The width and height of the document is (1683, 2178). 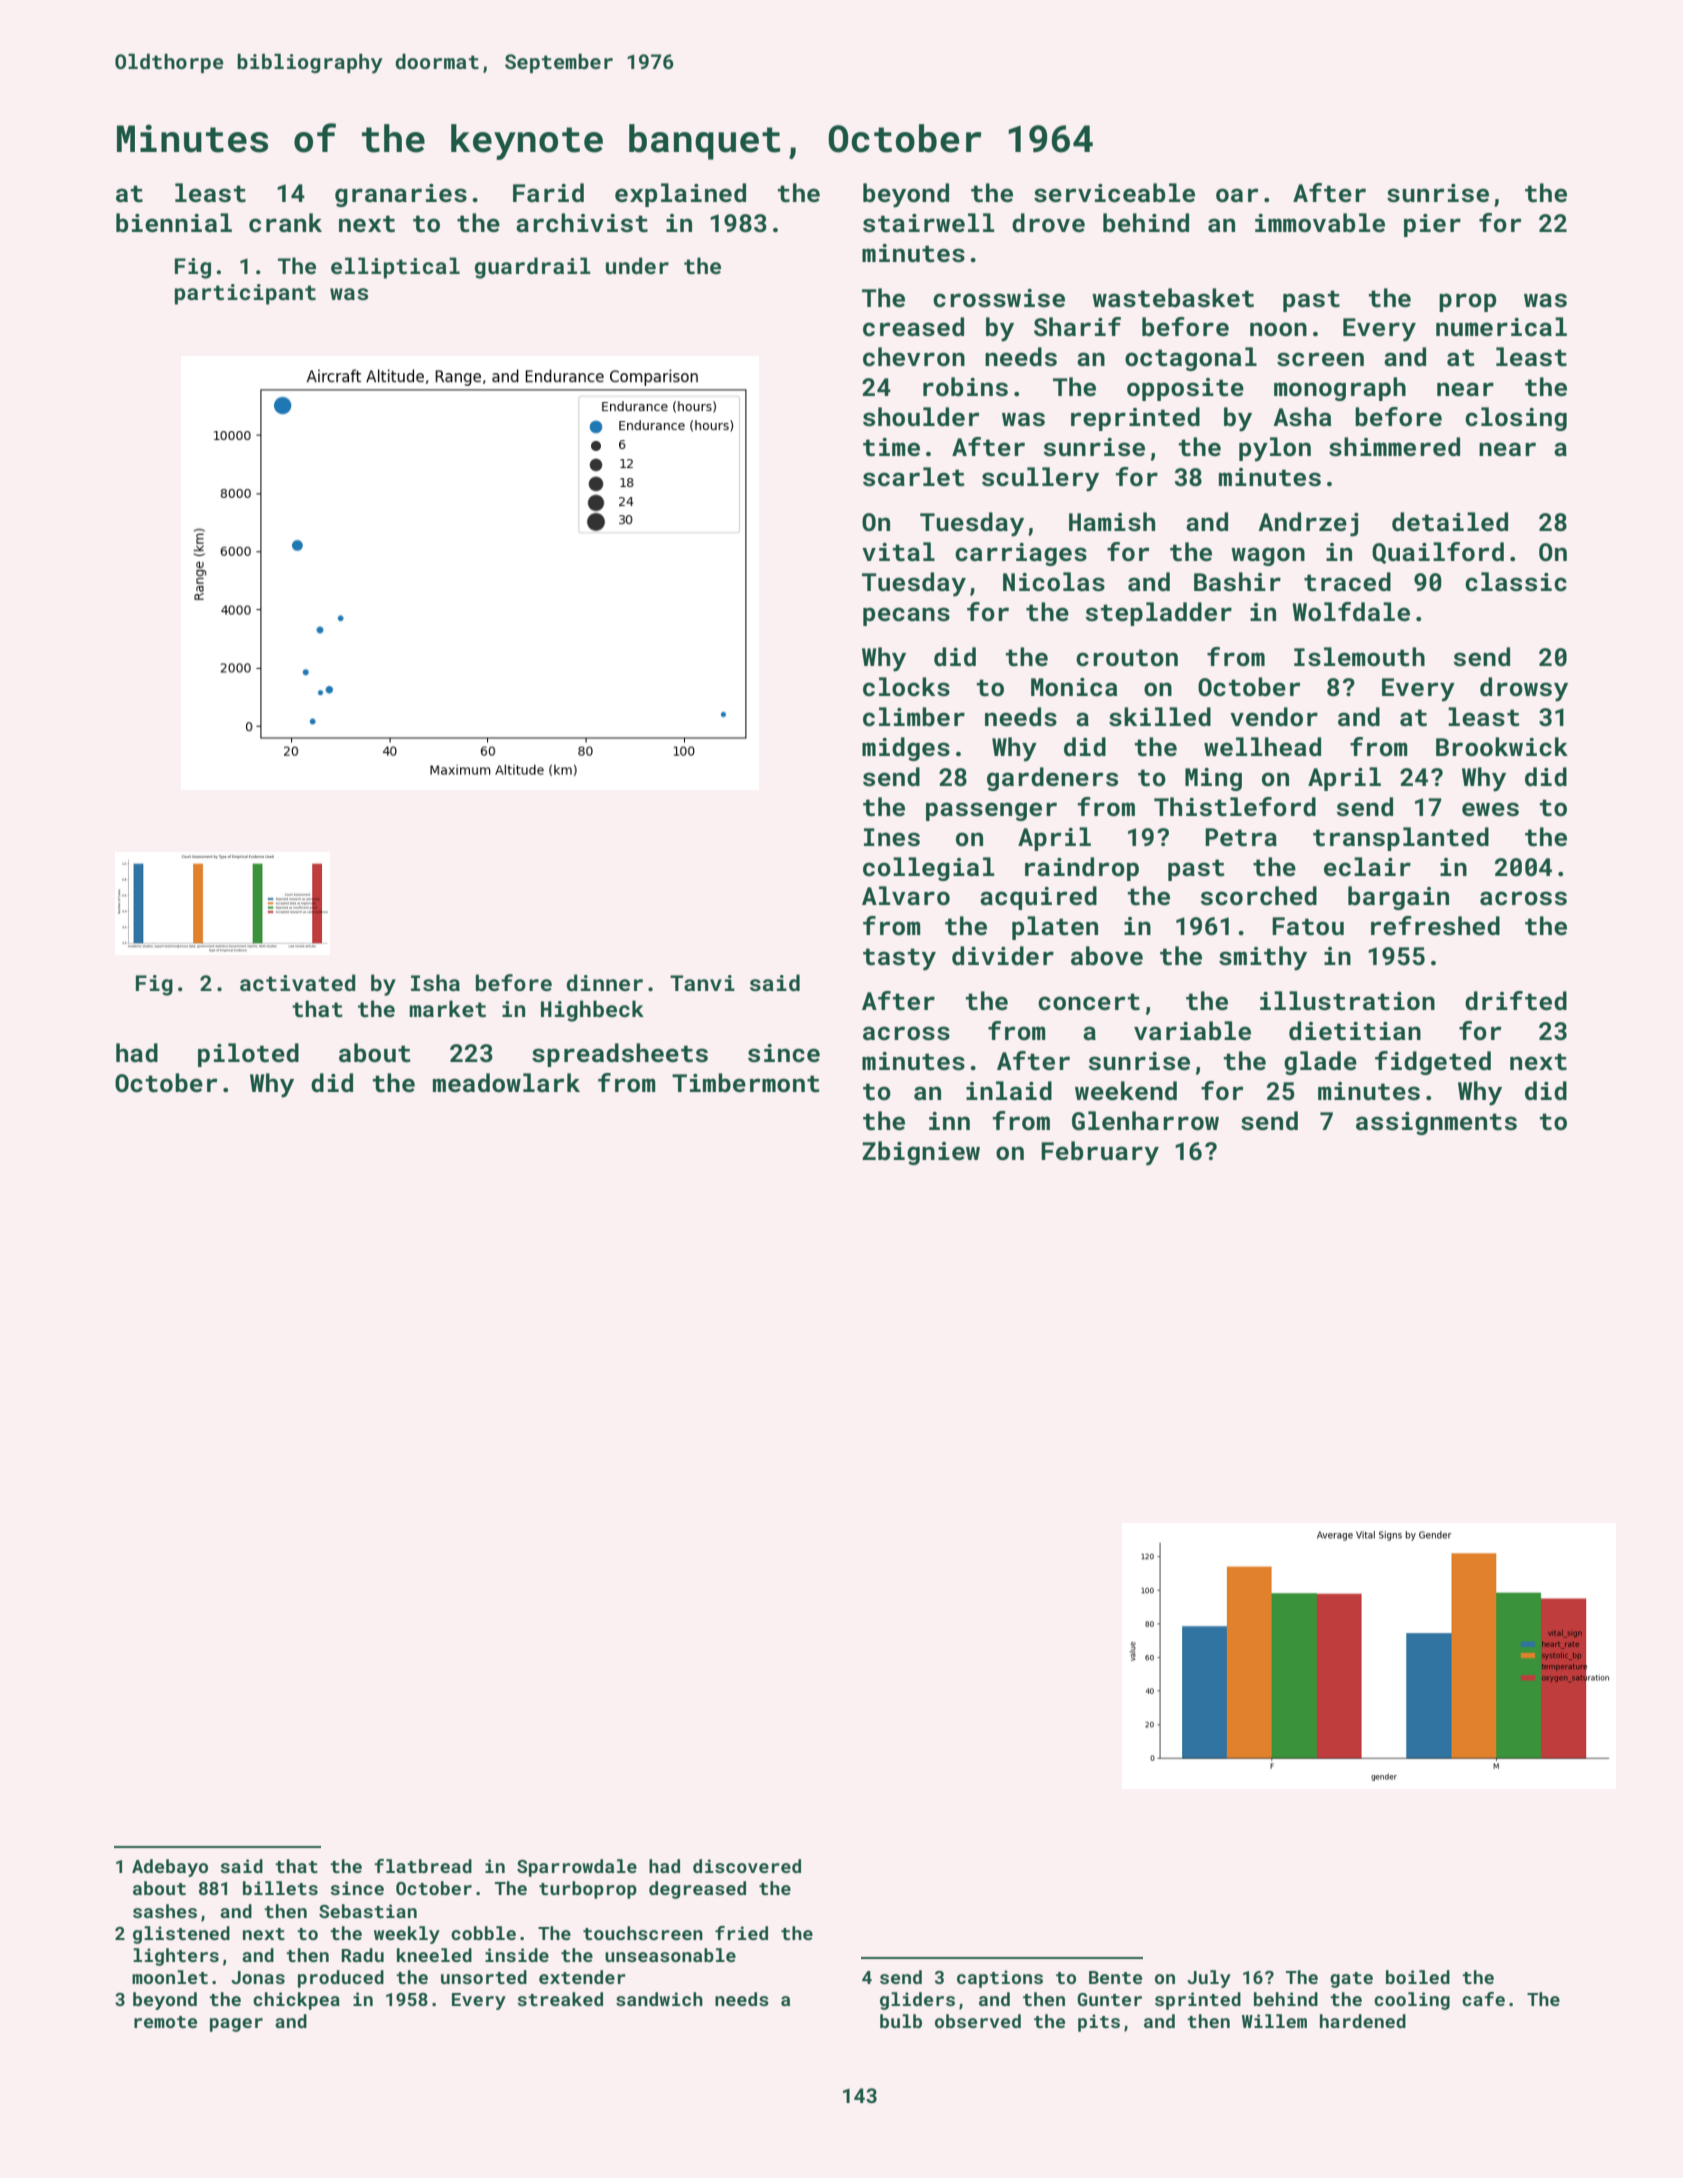 What do you see at coordinates (1363, 2021) in the document?
I see `hardened` at bounding box center [1363, 2021].
